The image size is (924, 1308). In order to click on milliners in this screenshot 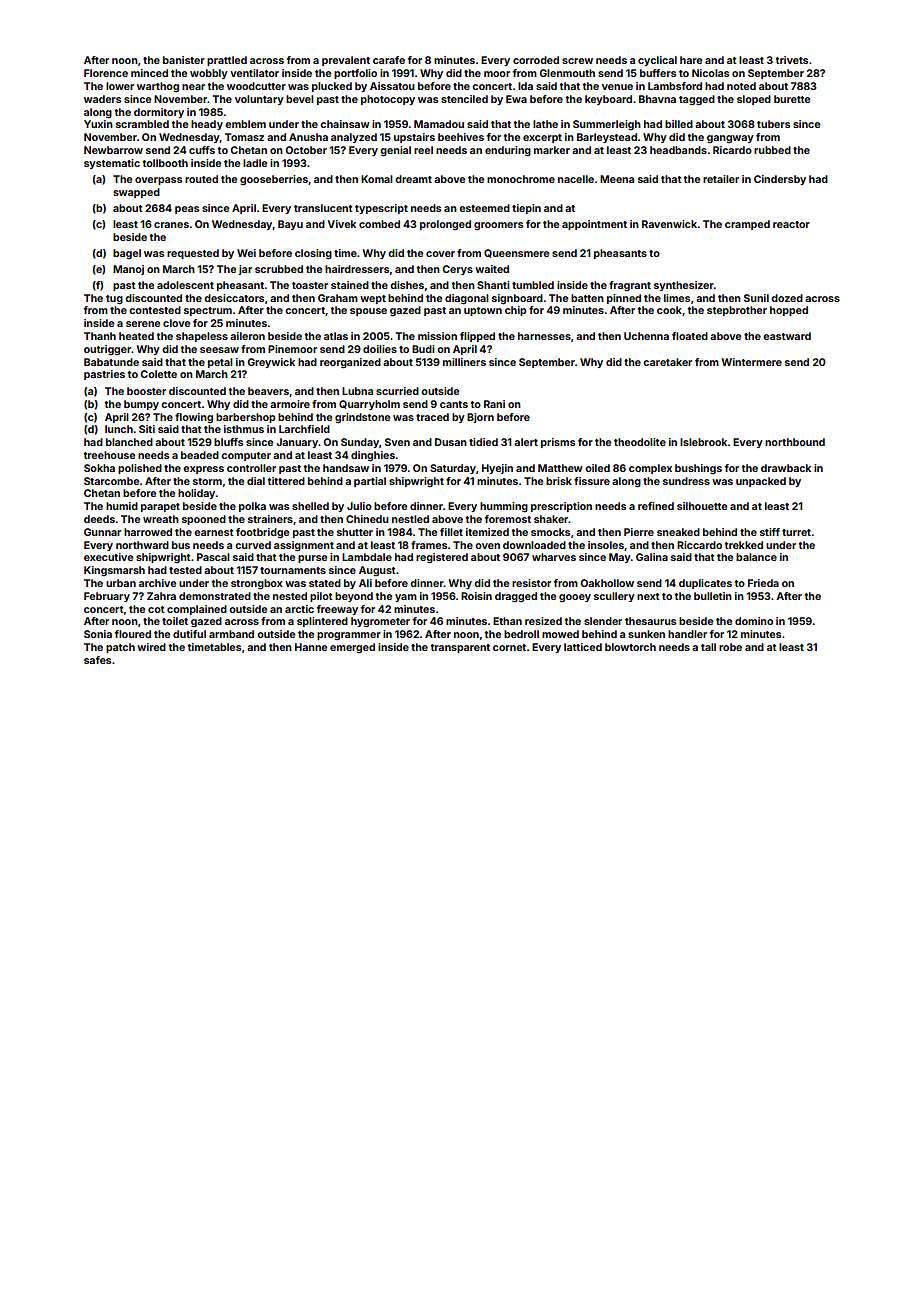, I will do `click(464, 362)`.
